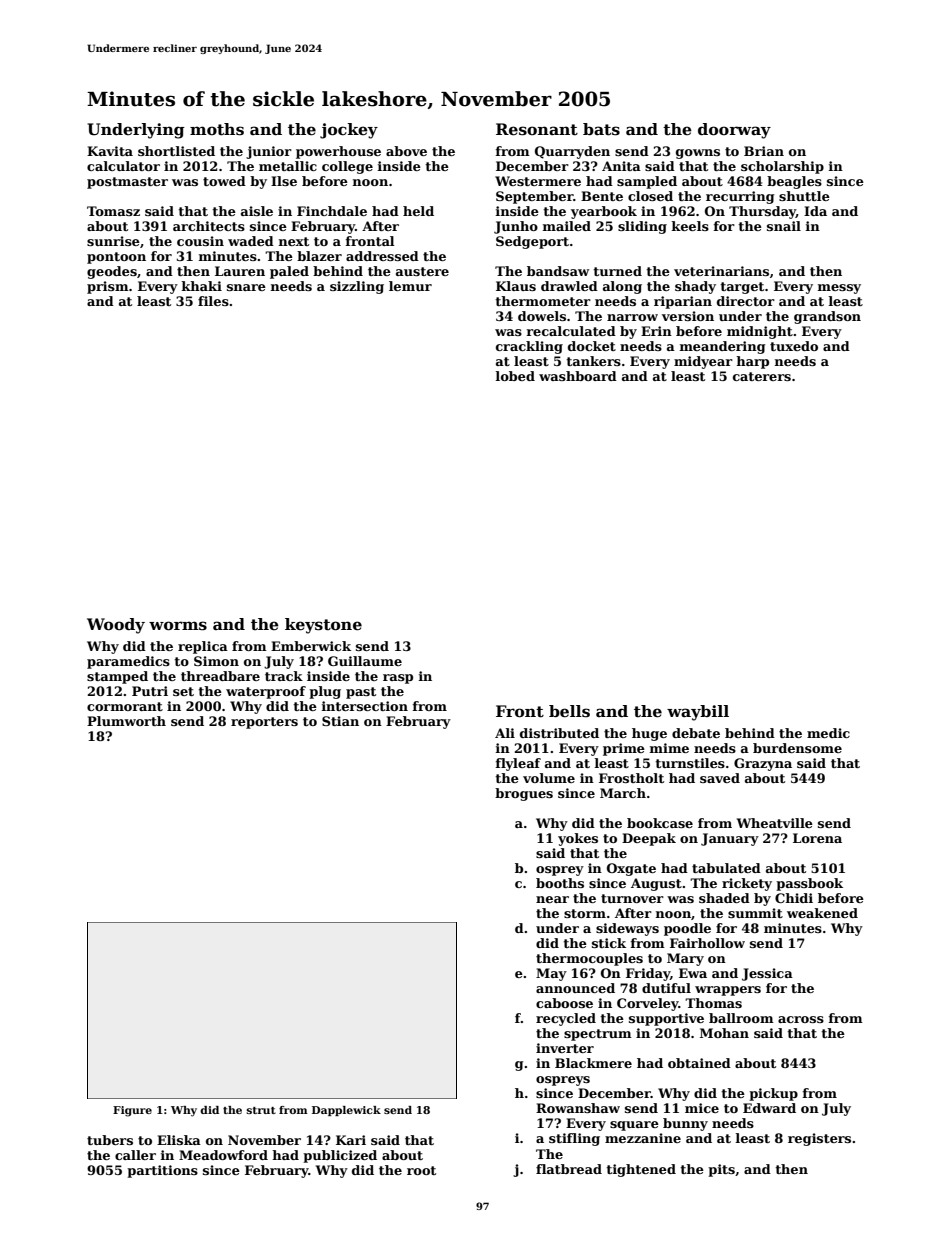 This image has height=1233, width=952. Describe the element at coordinates (261, 1110) in the image. I see `strut` at that location.
